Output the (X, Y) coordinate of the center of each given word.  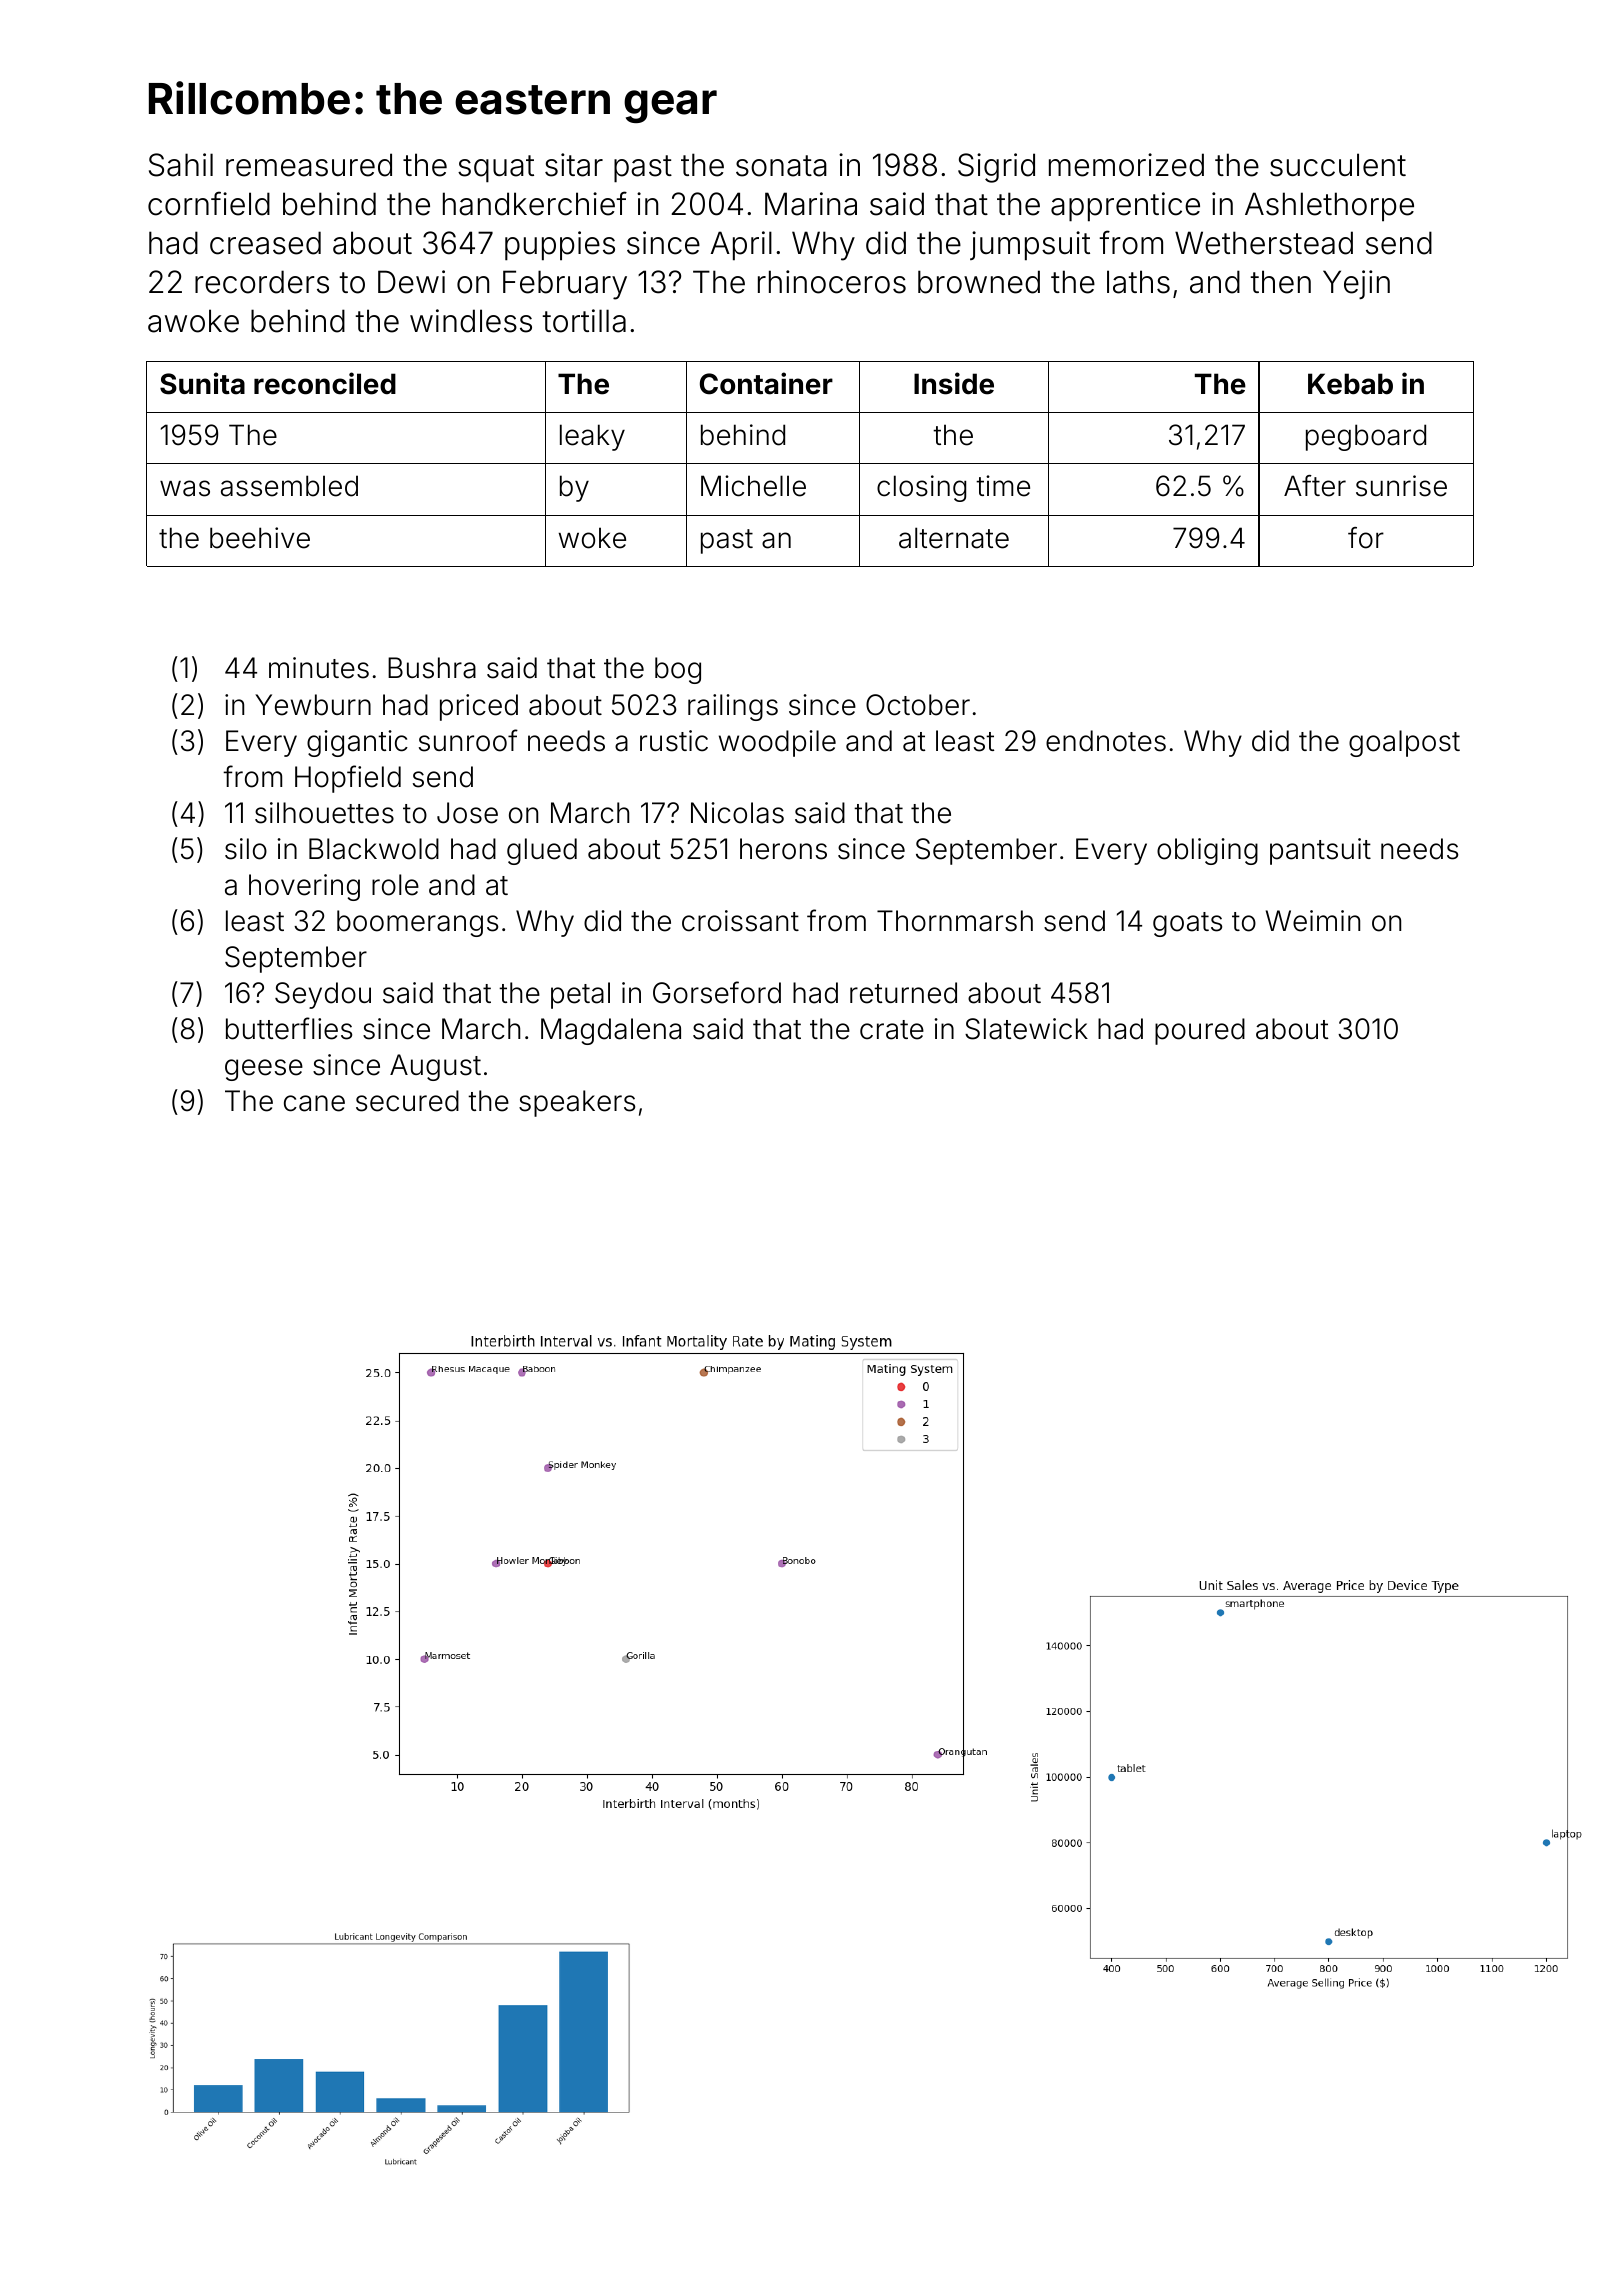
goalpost (1404, 743)
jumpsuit (1030, 246)
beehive (260, 538)
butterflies (289, 1028)
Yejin (1356, 284)
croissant (740, 921)
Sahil (181, 165)
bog (678, 670)
